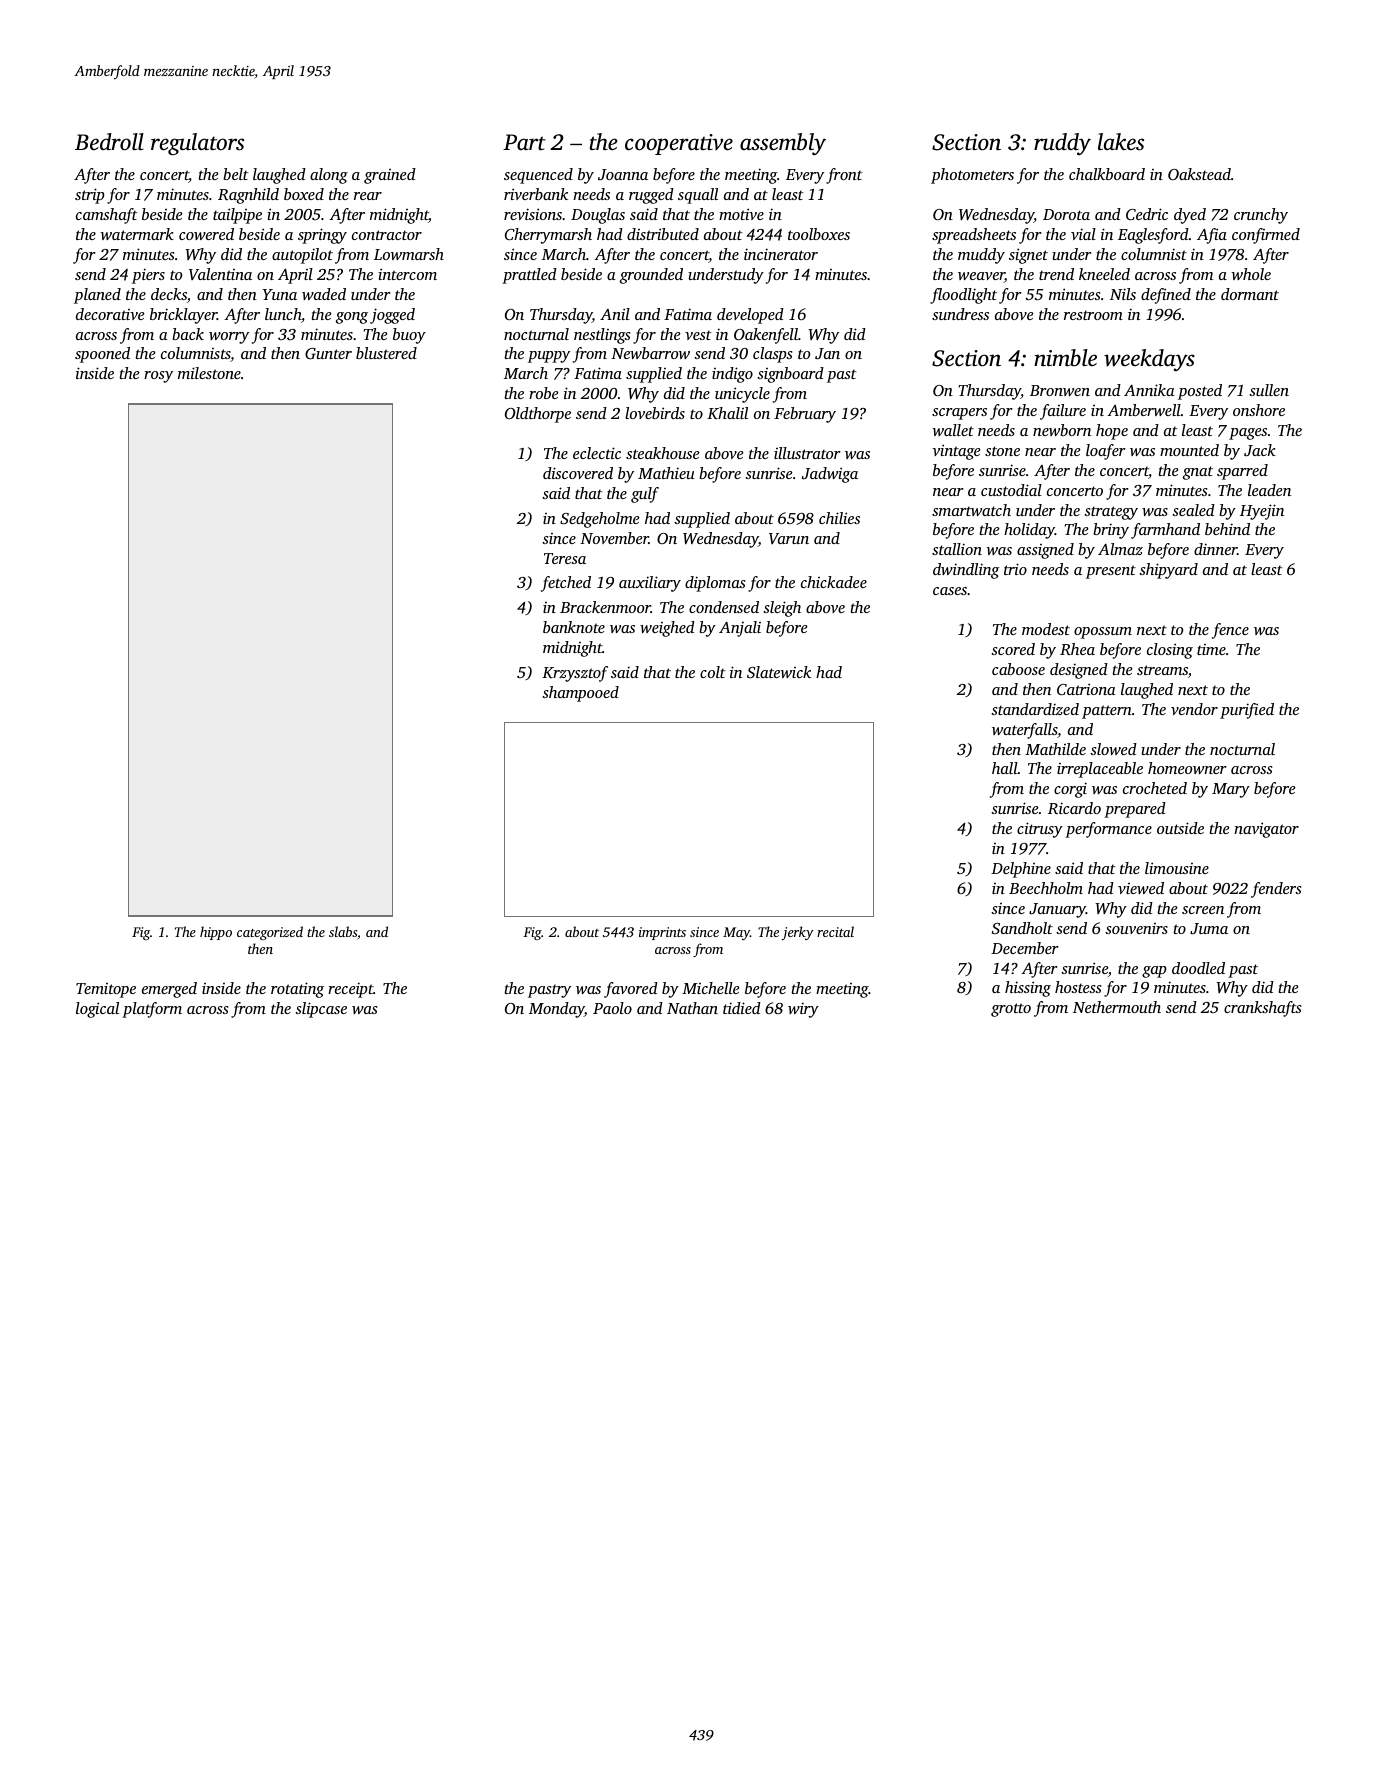 This image has width=1378, height=1783. I want to click on shampooed, so click(580, 694).
